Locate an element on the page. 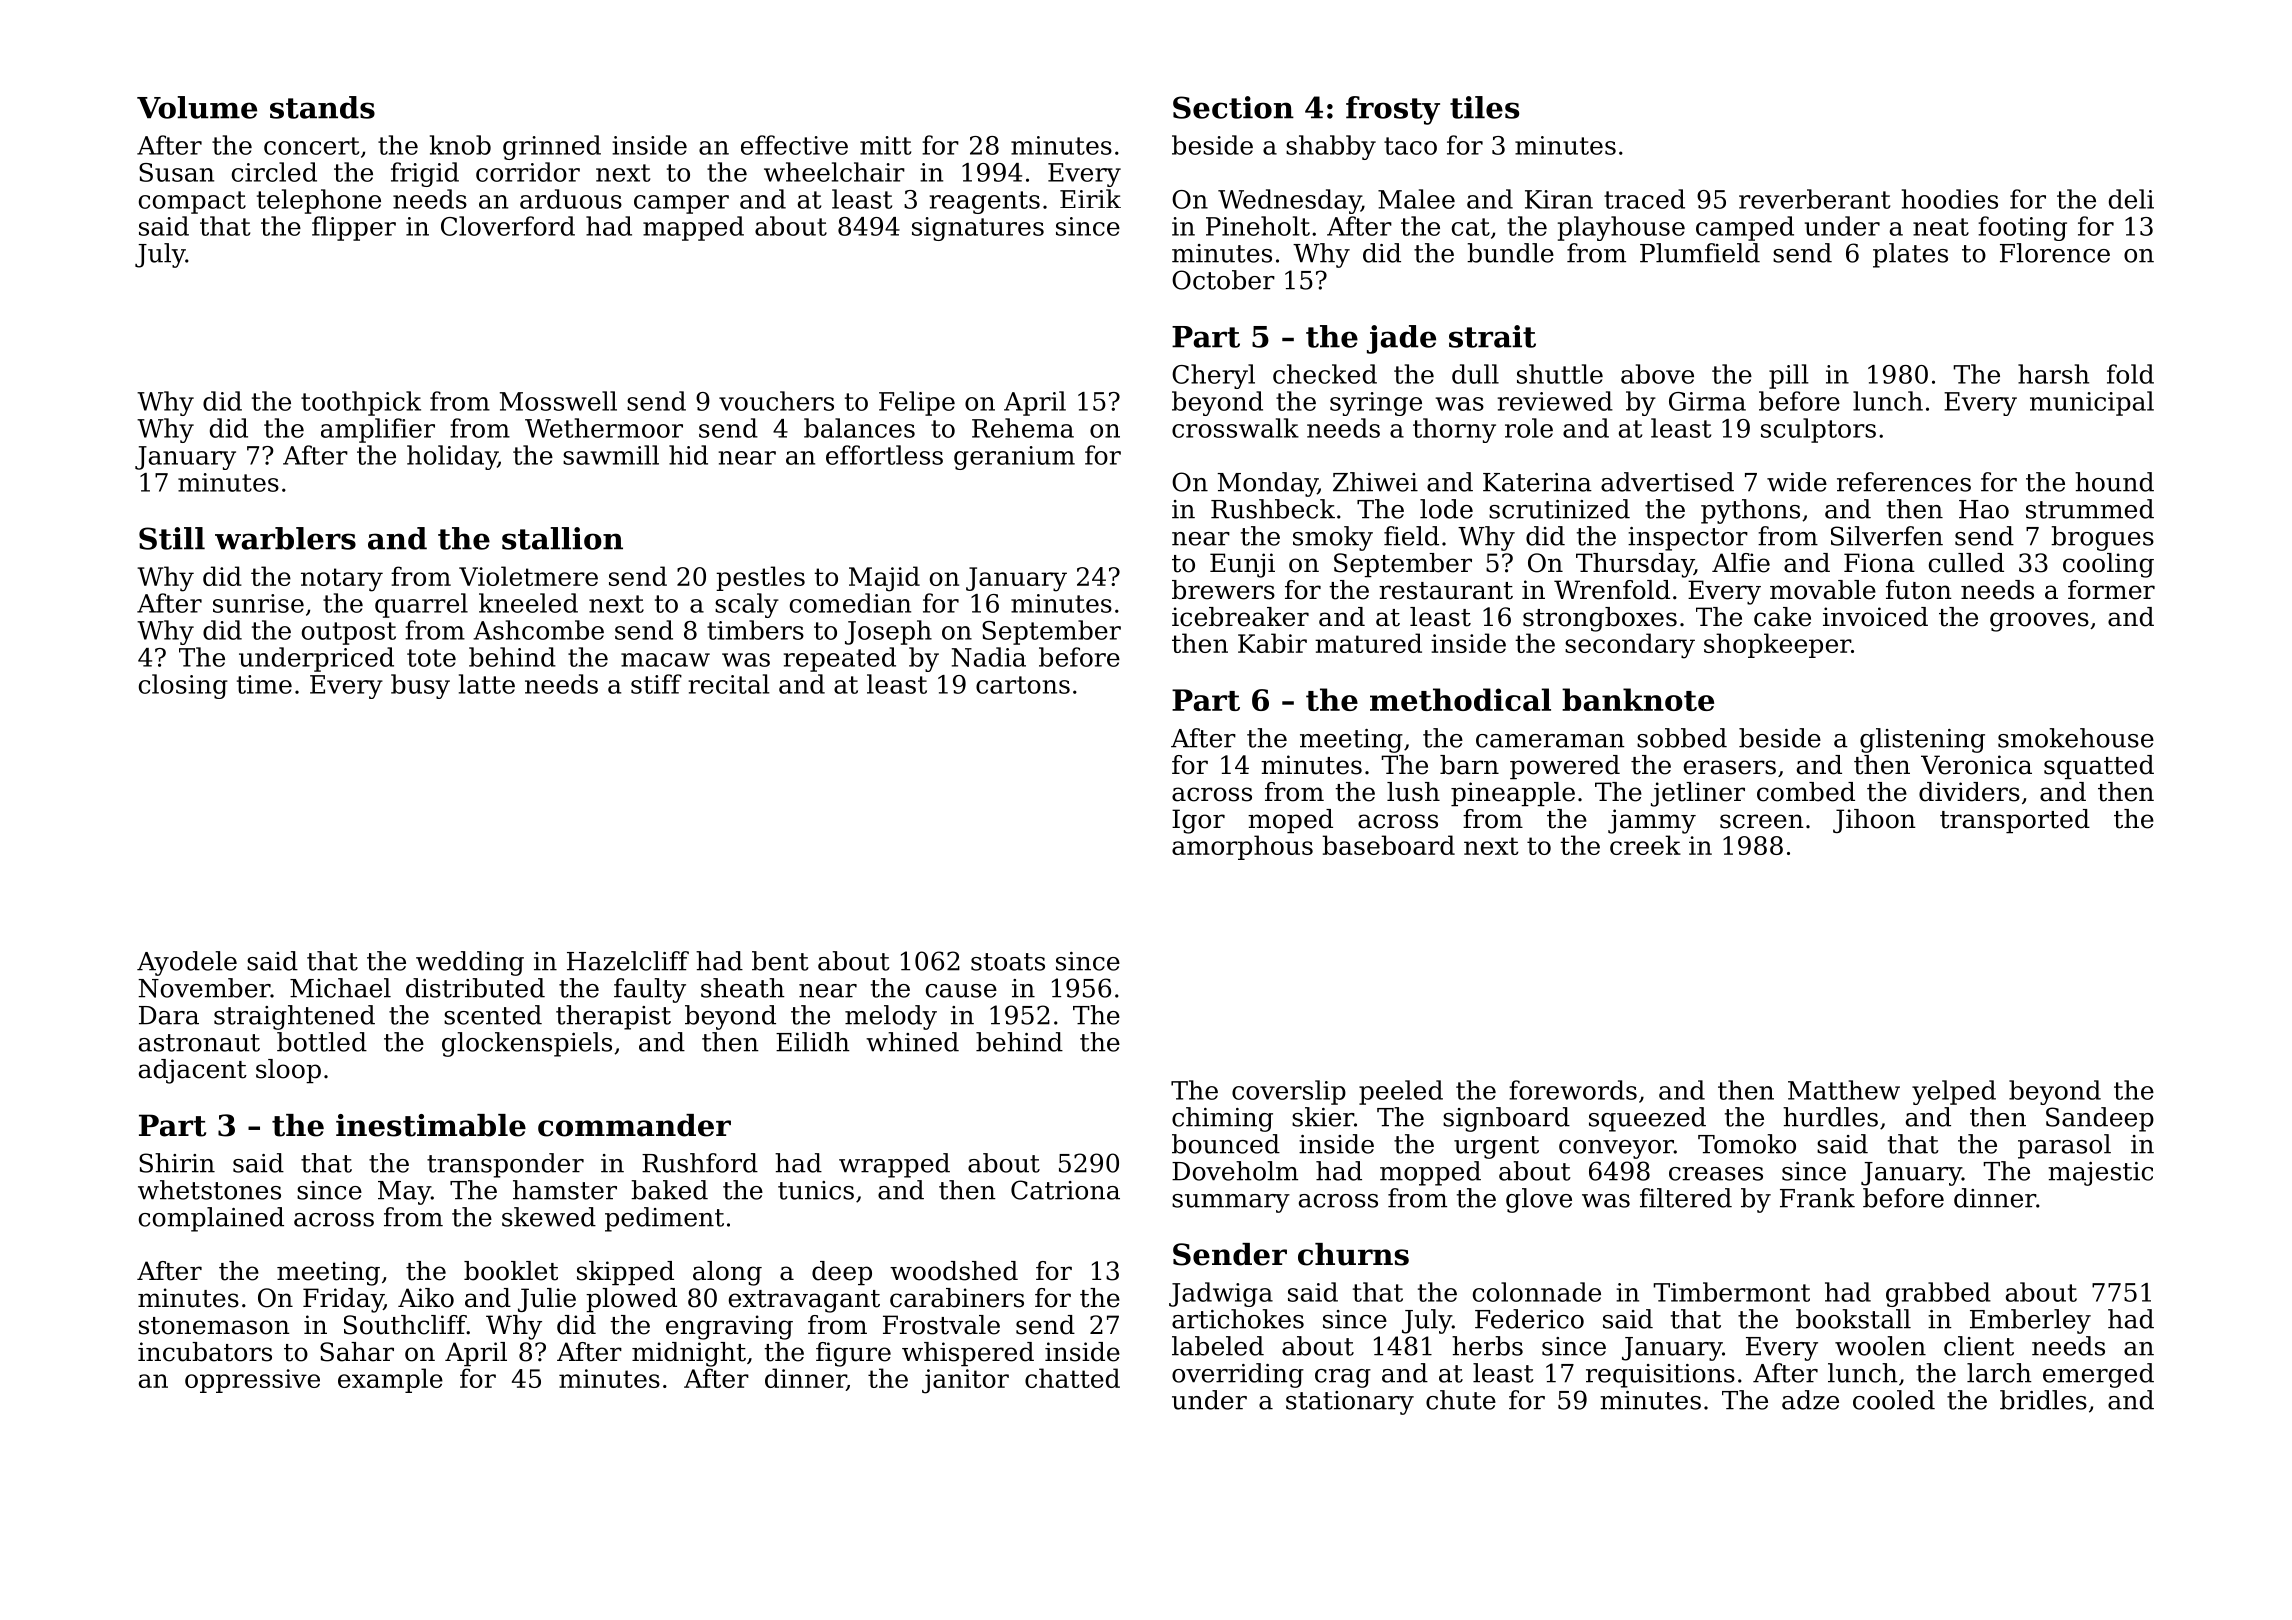  stands is located at coordinates (322, 107).
